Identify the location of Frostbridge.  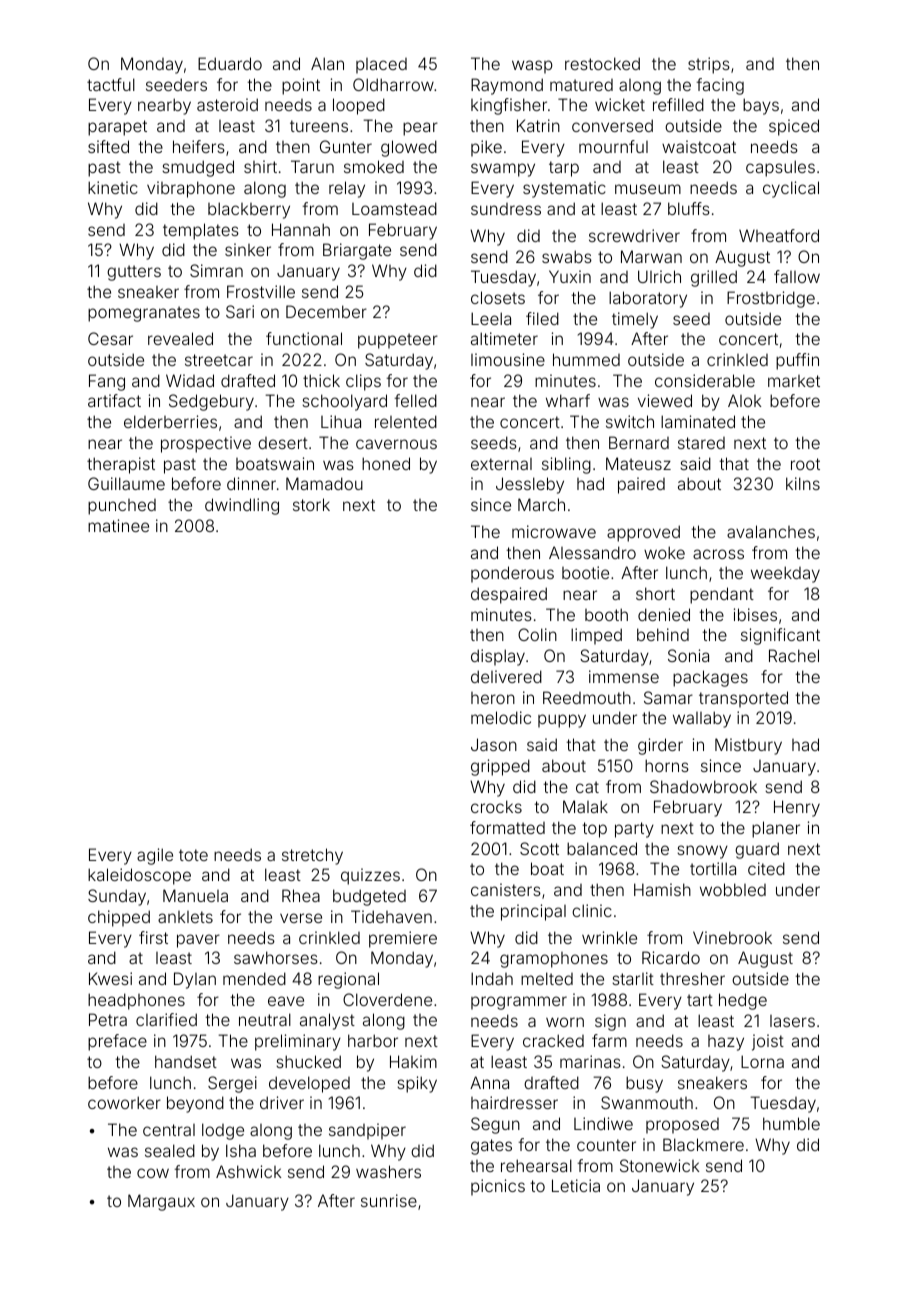
(771, 299).
